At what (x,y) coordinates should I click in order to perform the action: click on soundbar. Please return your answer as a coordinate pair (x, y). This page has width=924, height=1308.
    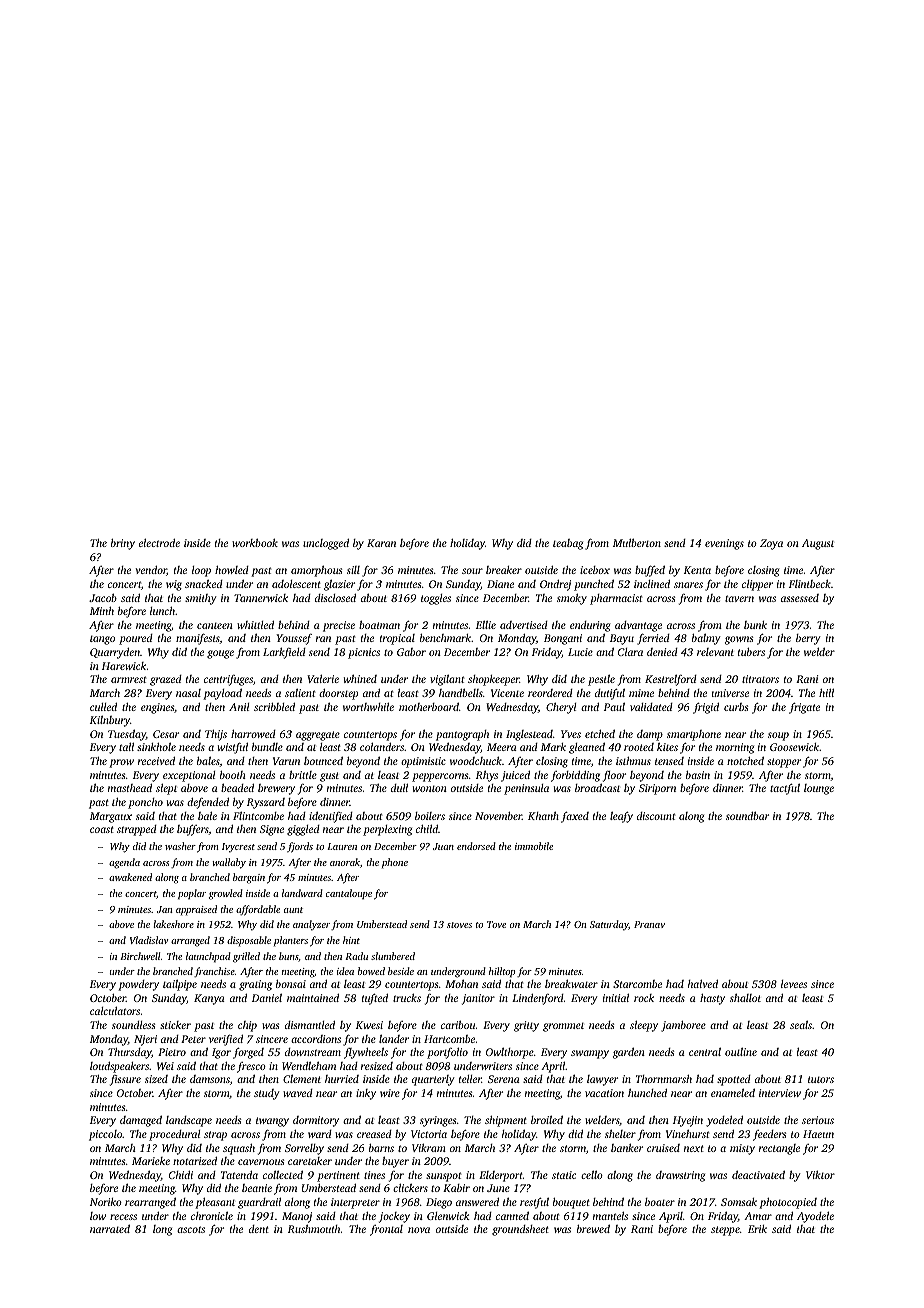
    Looking at the image, I should click on (747, 815).
